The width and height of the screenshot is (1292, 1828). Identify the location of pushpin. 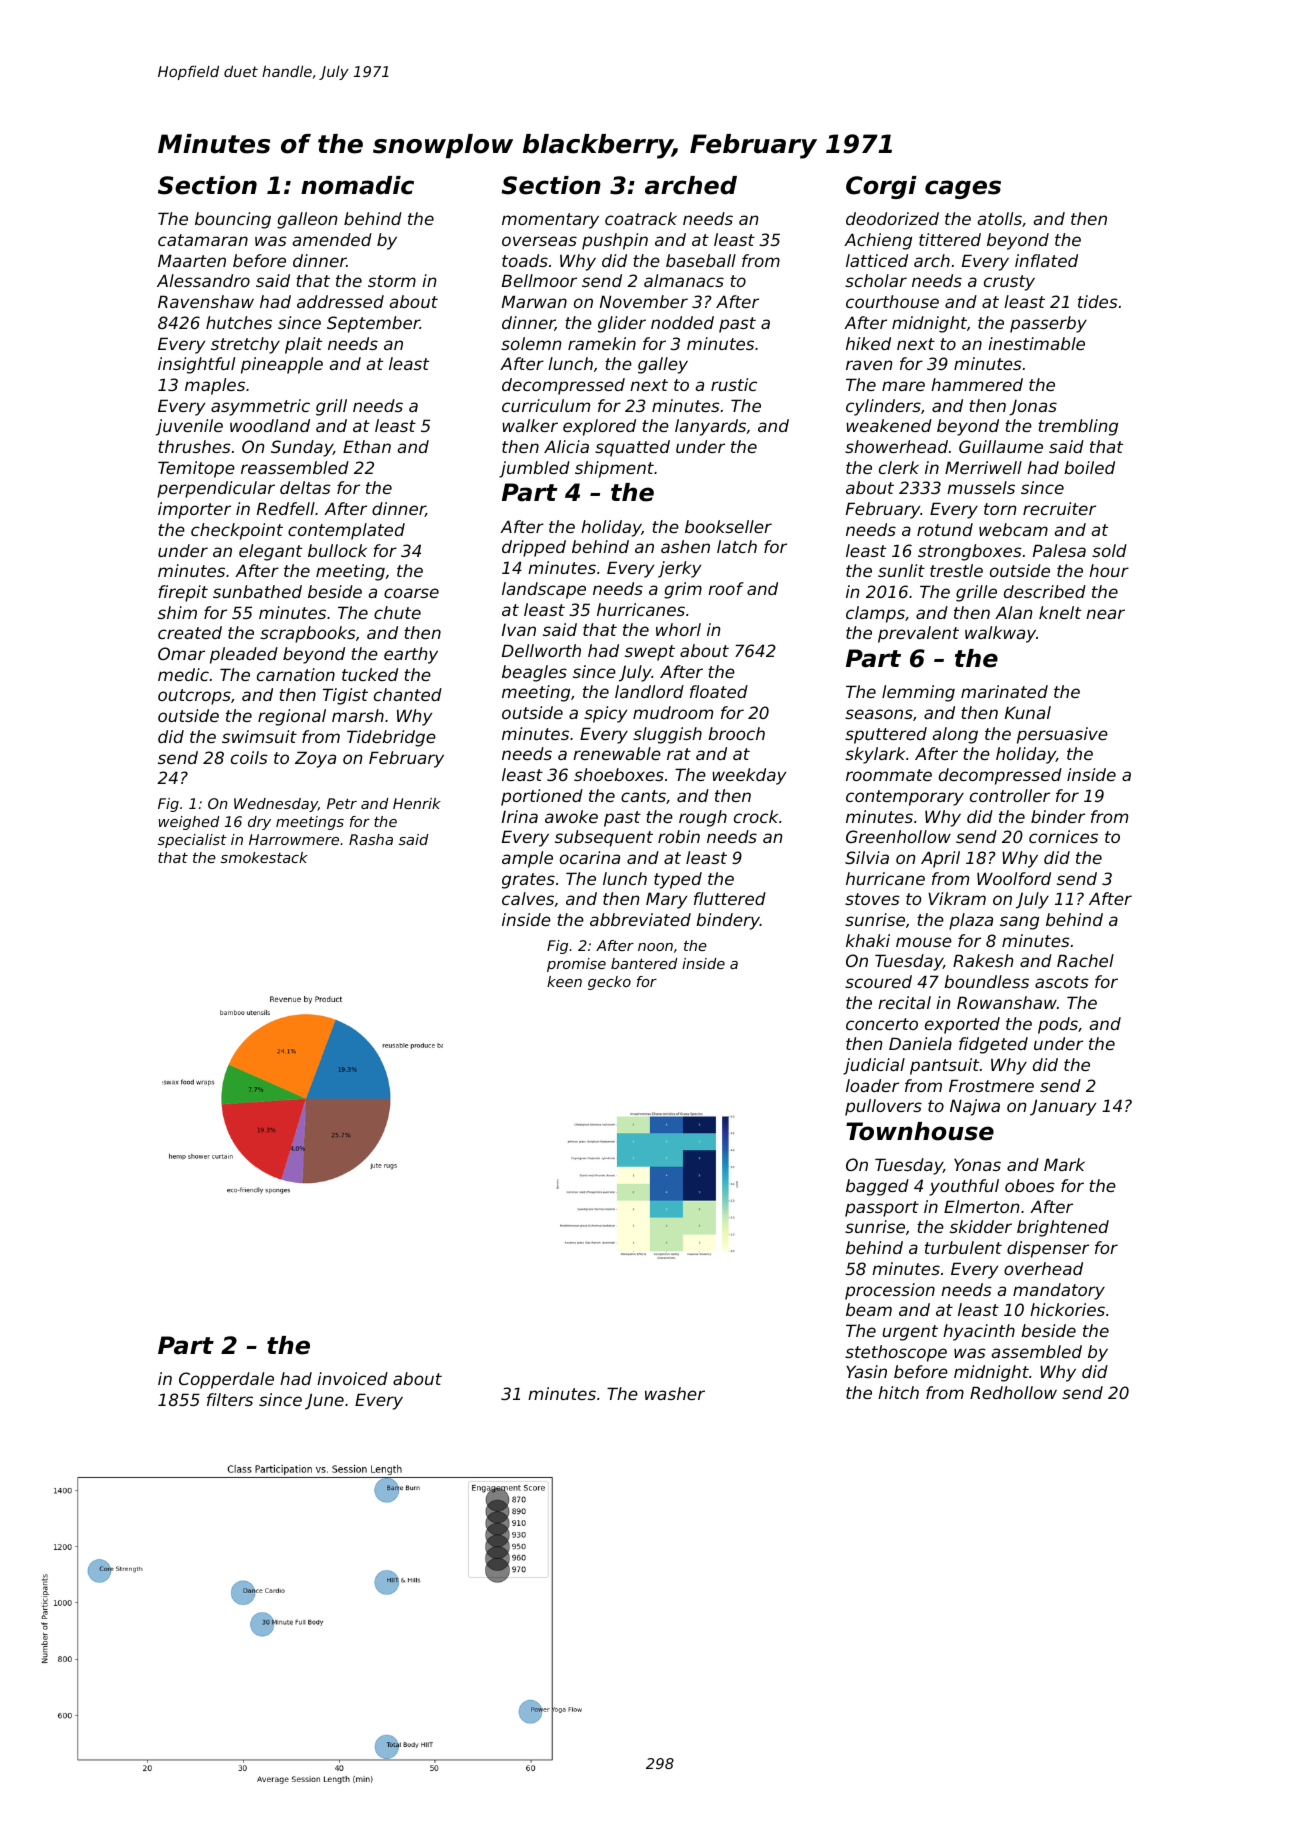
(615, 241).
